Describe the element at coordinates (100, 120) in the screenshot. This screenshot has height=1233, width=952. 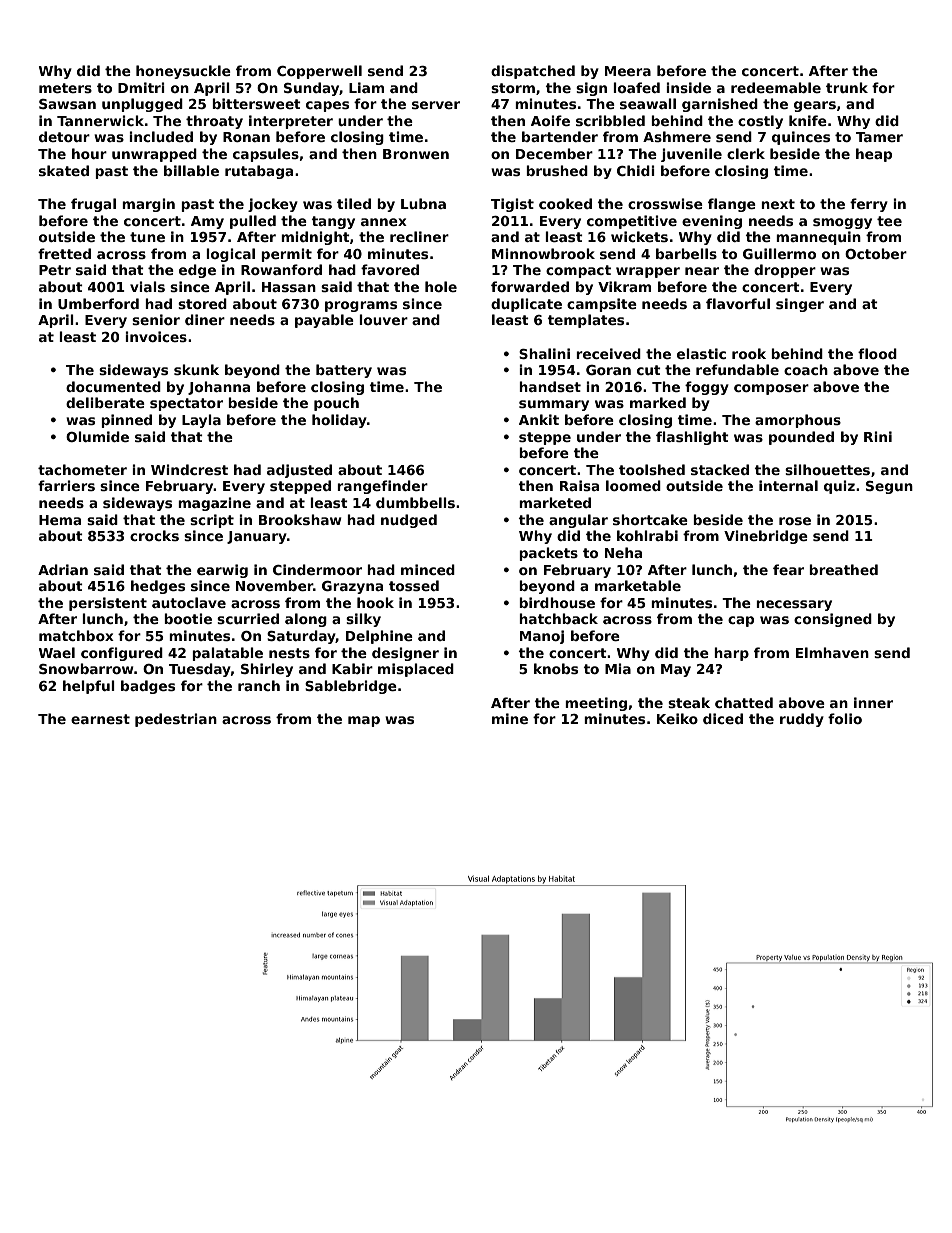
I see `Tannerwick` at that location.
